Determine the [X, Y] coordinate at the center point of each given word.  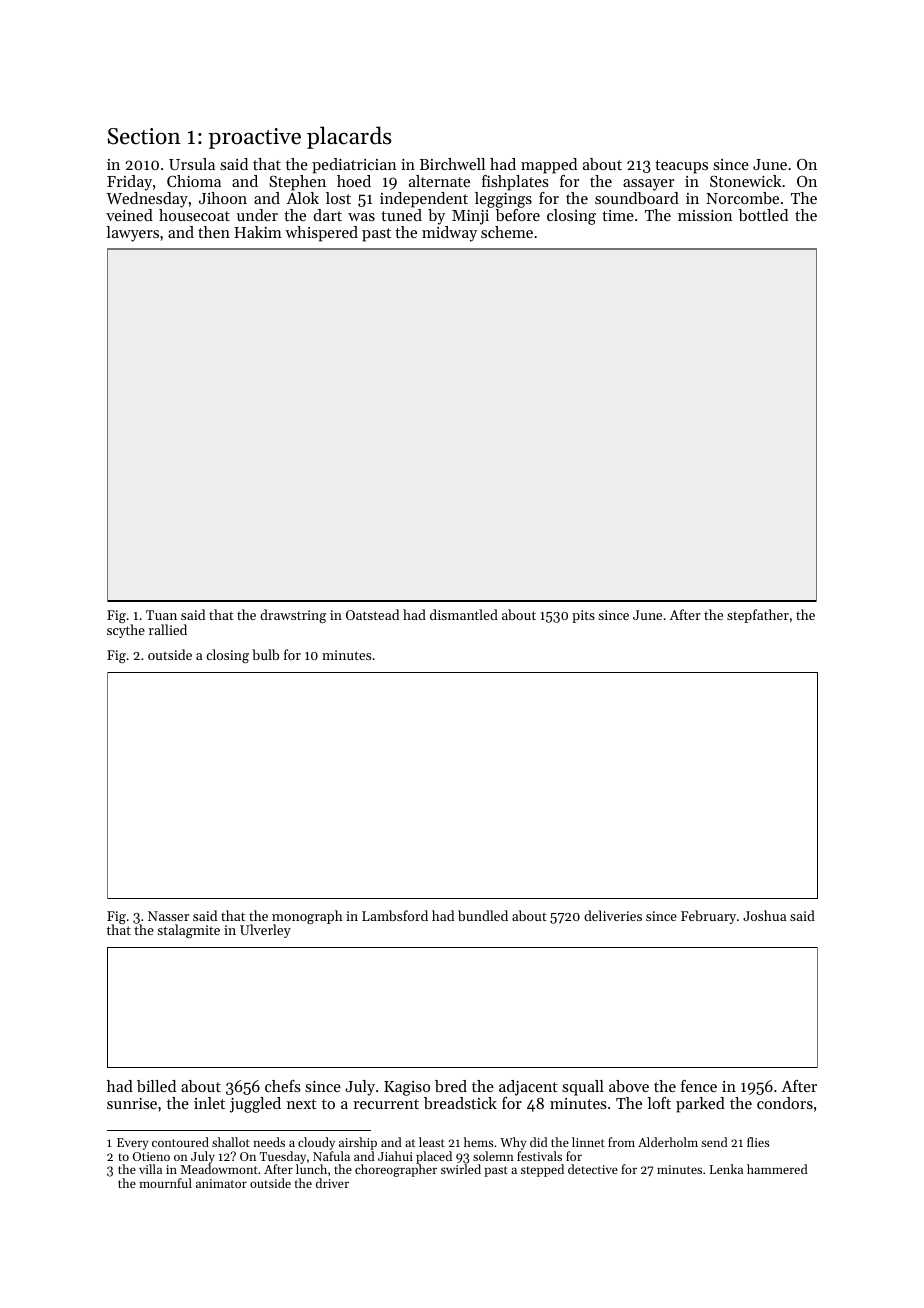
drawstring [293, 616]
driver [332, 1183]
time [618, 215]
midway [449, 234]
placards [349, 137]
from [621, 1142]
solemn [493, 1156]
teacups [681, 167]
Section [144, 136]
